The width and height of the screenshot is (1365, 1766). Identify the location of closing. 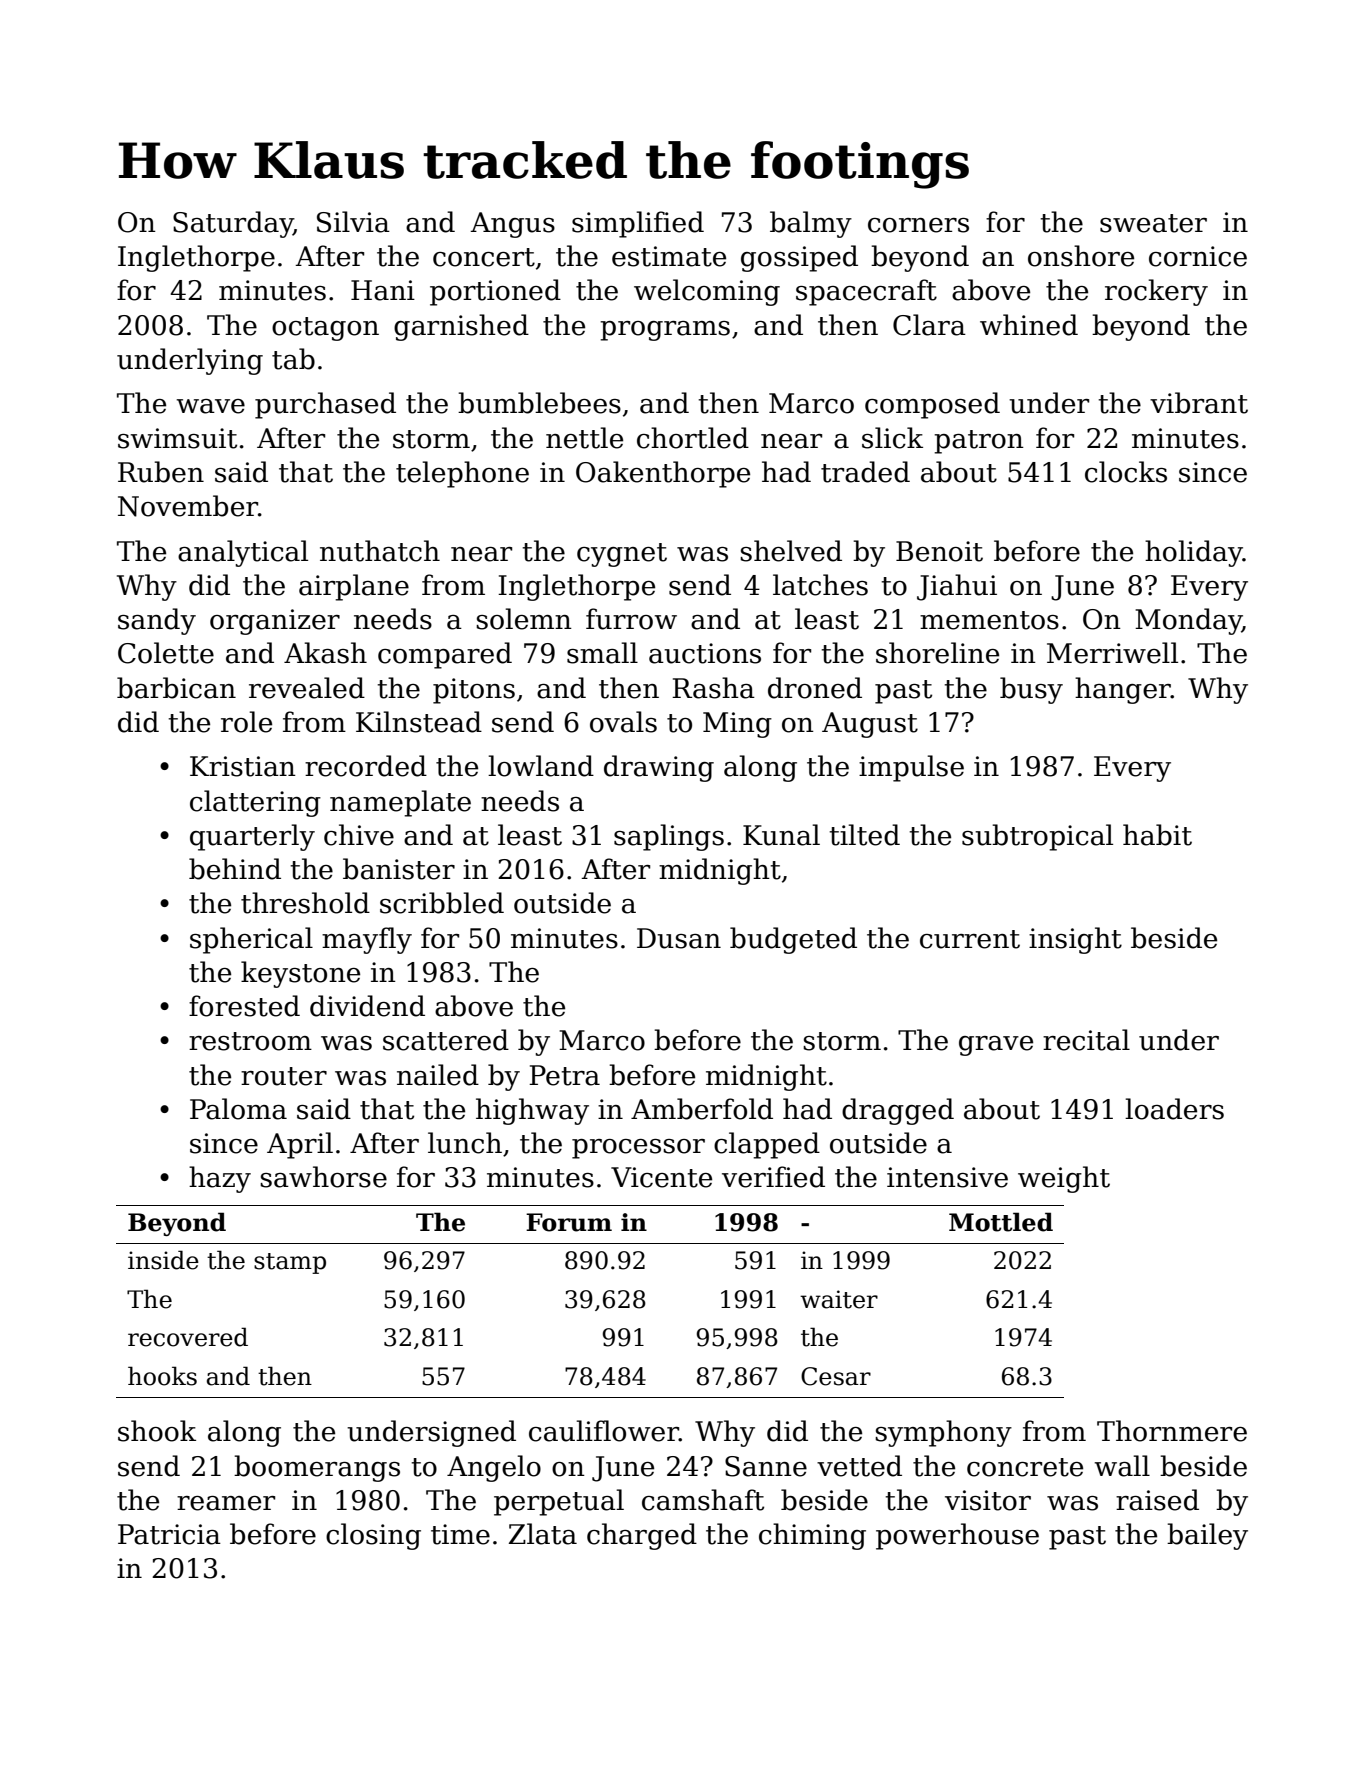
(373, 1536).
